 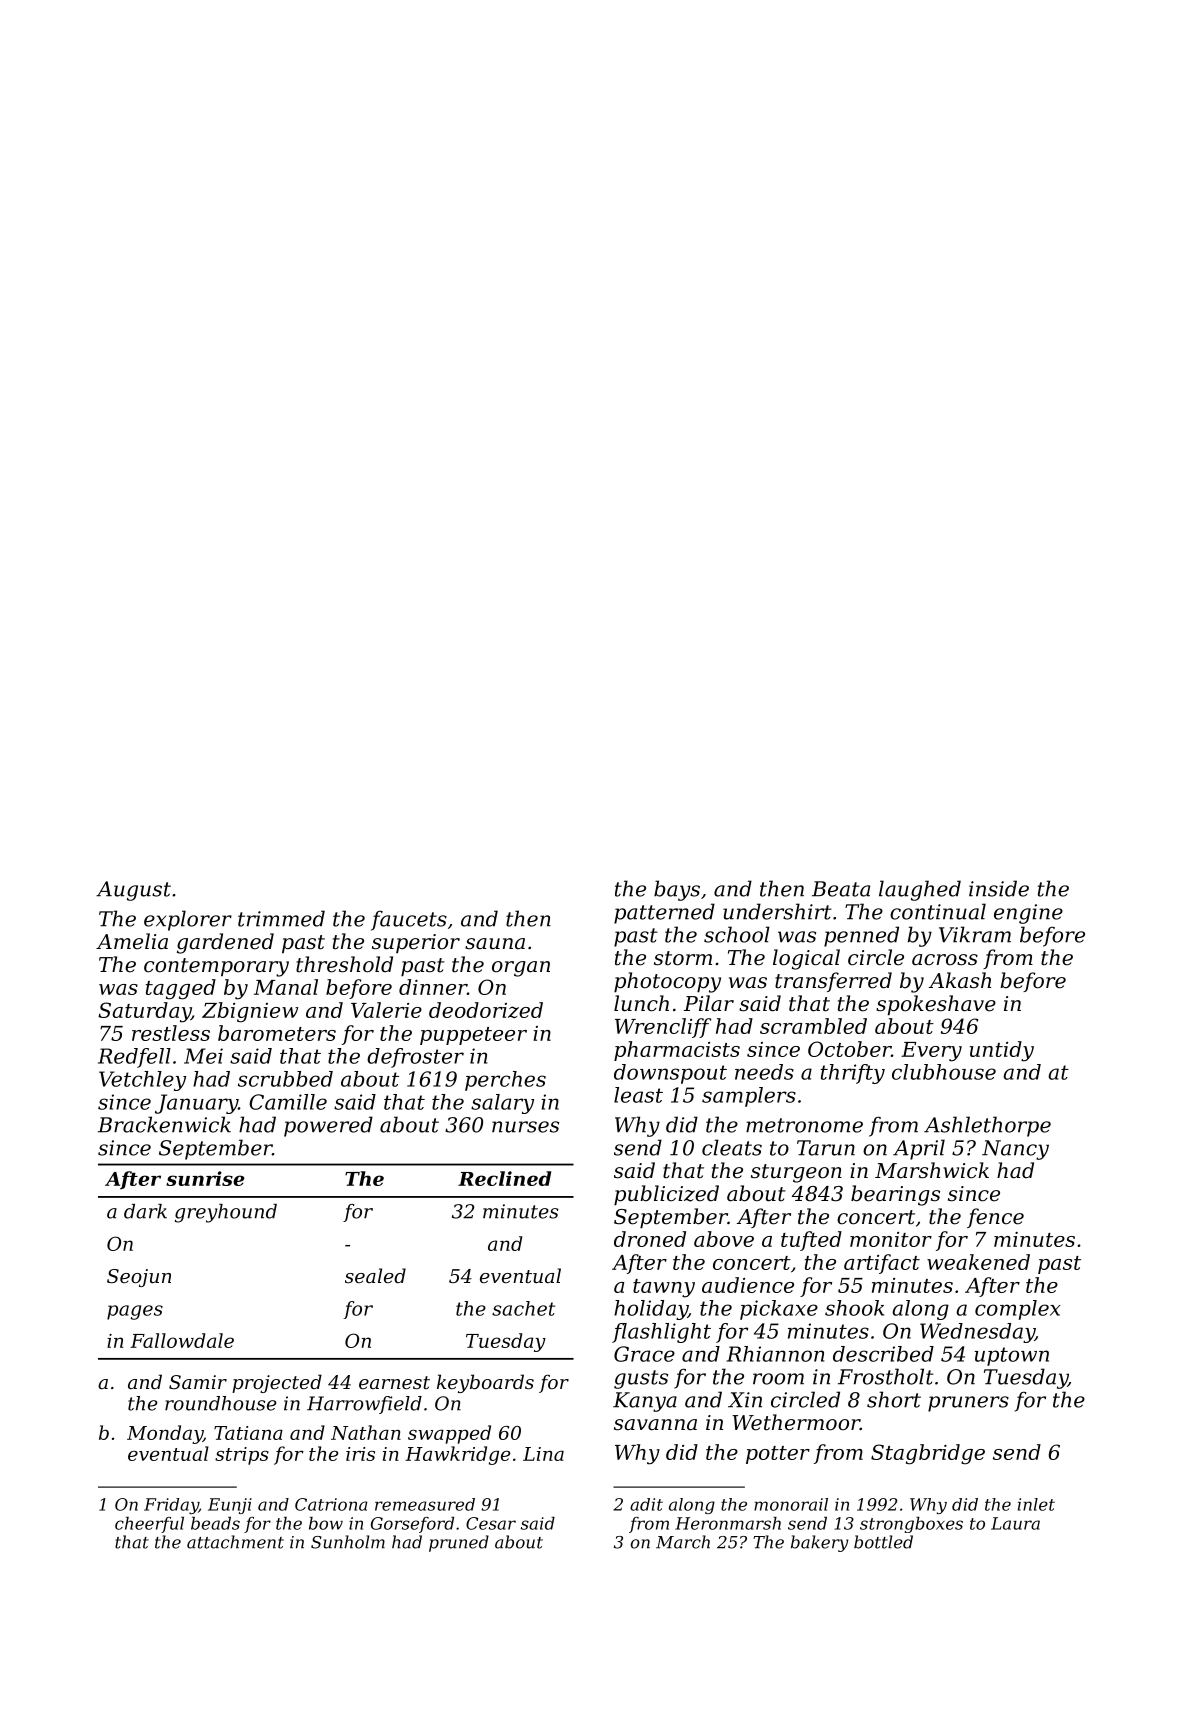 What do you see at coordinates (778, 1455) in the image?
I see `potter` at bounding box center [778, 1455].
